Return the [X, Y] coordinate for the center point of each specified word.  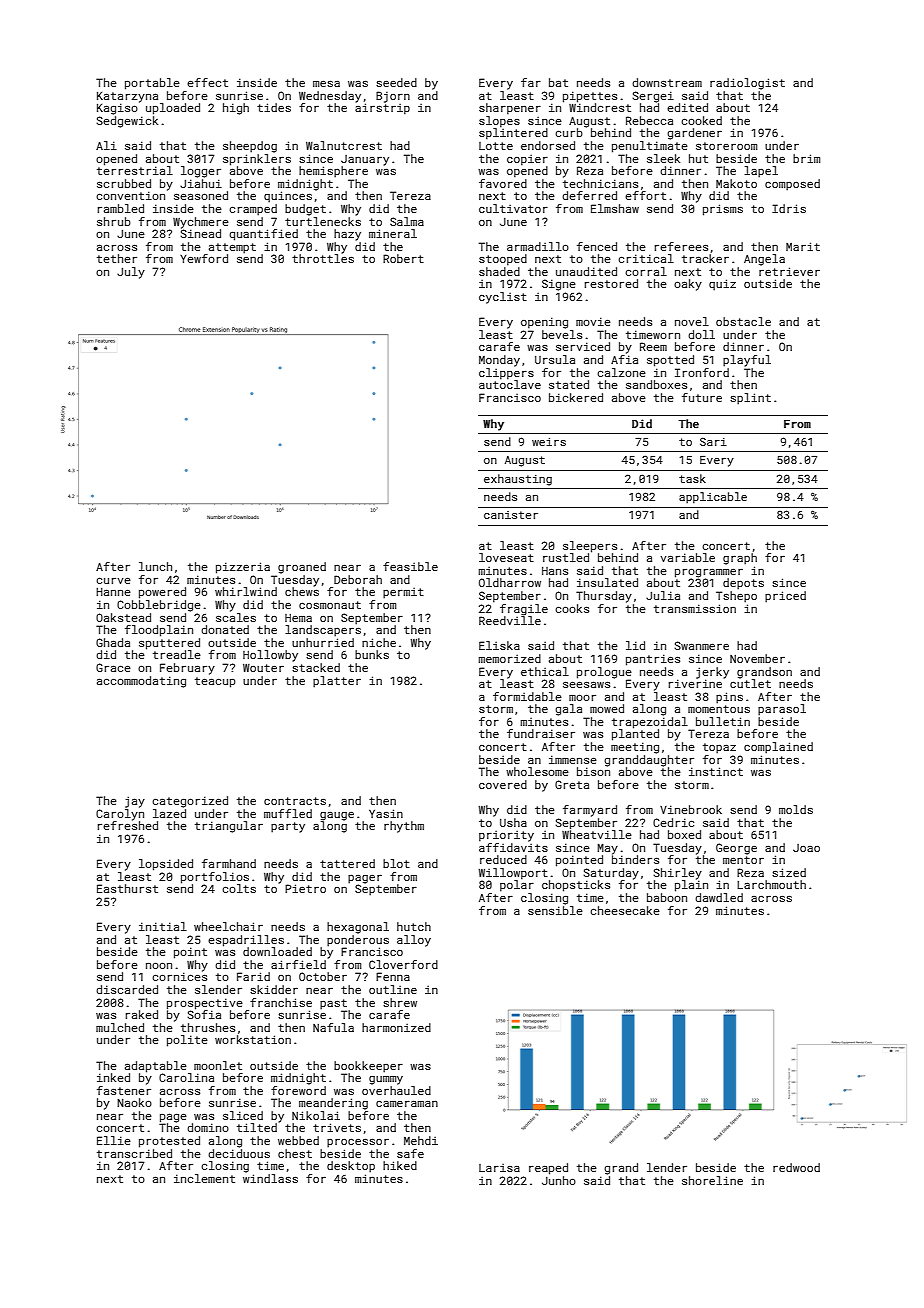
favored [503, 183]
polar [517, 886]
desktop [351, 1167]
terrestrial [135, 170]
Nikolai [316, 1115]
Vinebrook [691, 809]
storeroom [726, 146]
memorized [510, 658]
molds [796, 809]
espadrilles [246, 941]
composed [792, 185]
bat [558, 82]
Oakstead [123, 617]
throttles [323, 258]
